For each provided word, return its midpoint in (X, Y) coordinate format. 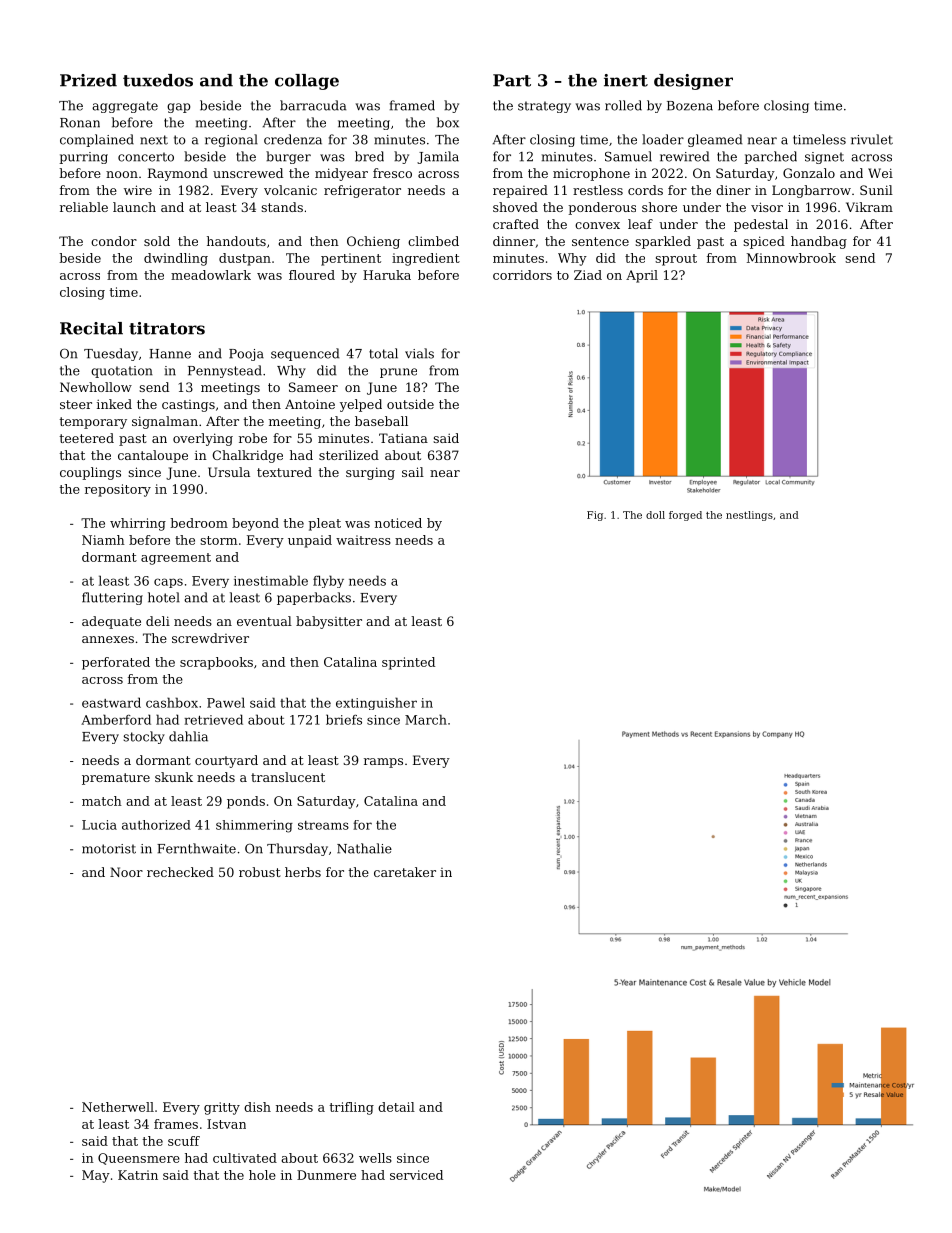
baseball (381, 421)
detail (396, 1107)
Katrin (138, 1175)
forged (685, 516)
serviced (416, 1175)
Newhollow (96, 387)
